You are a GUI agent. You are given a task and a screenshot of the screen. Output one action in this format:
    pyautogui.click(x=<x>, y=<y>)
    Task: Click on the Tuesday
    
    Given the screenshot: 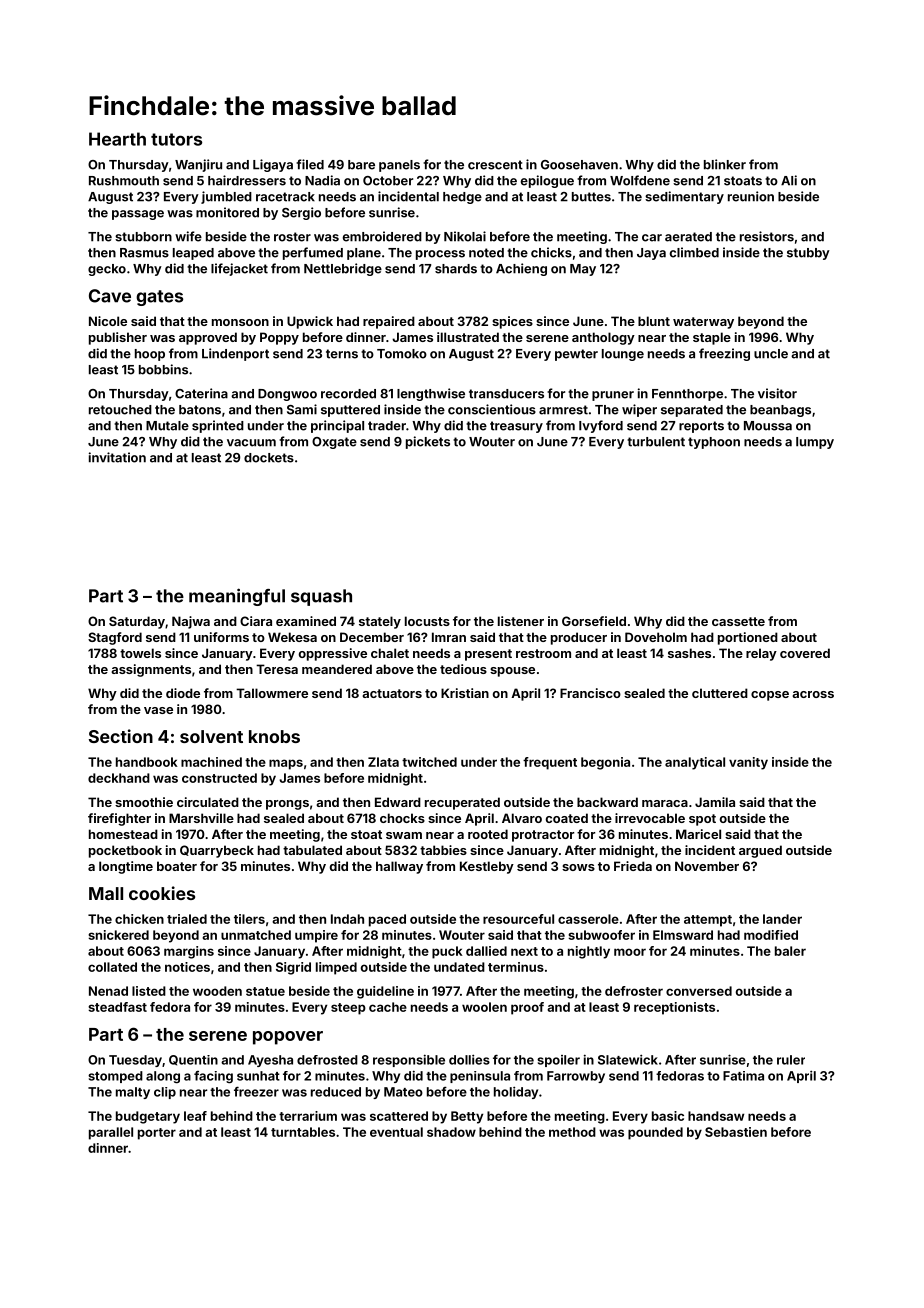 What is the action you would take?
    pyautogui.click(x=135, y=1061)
